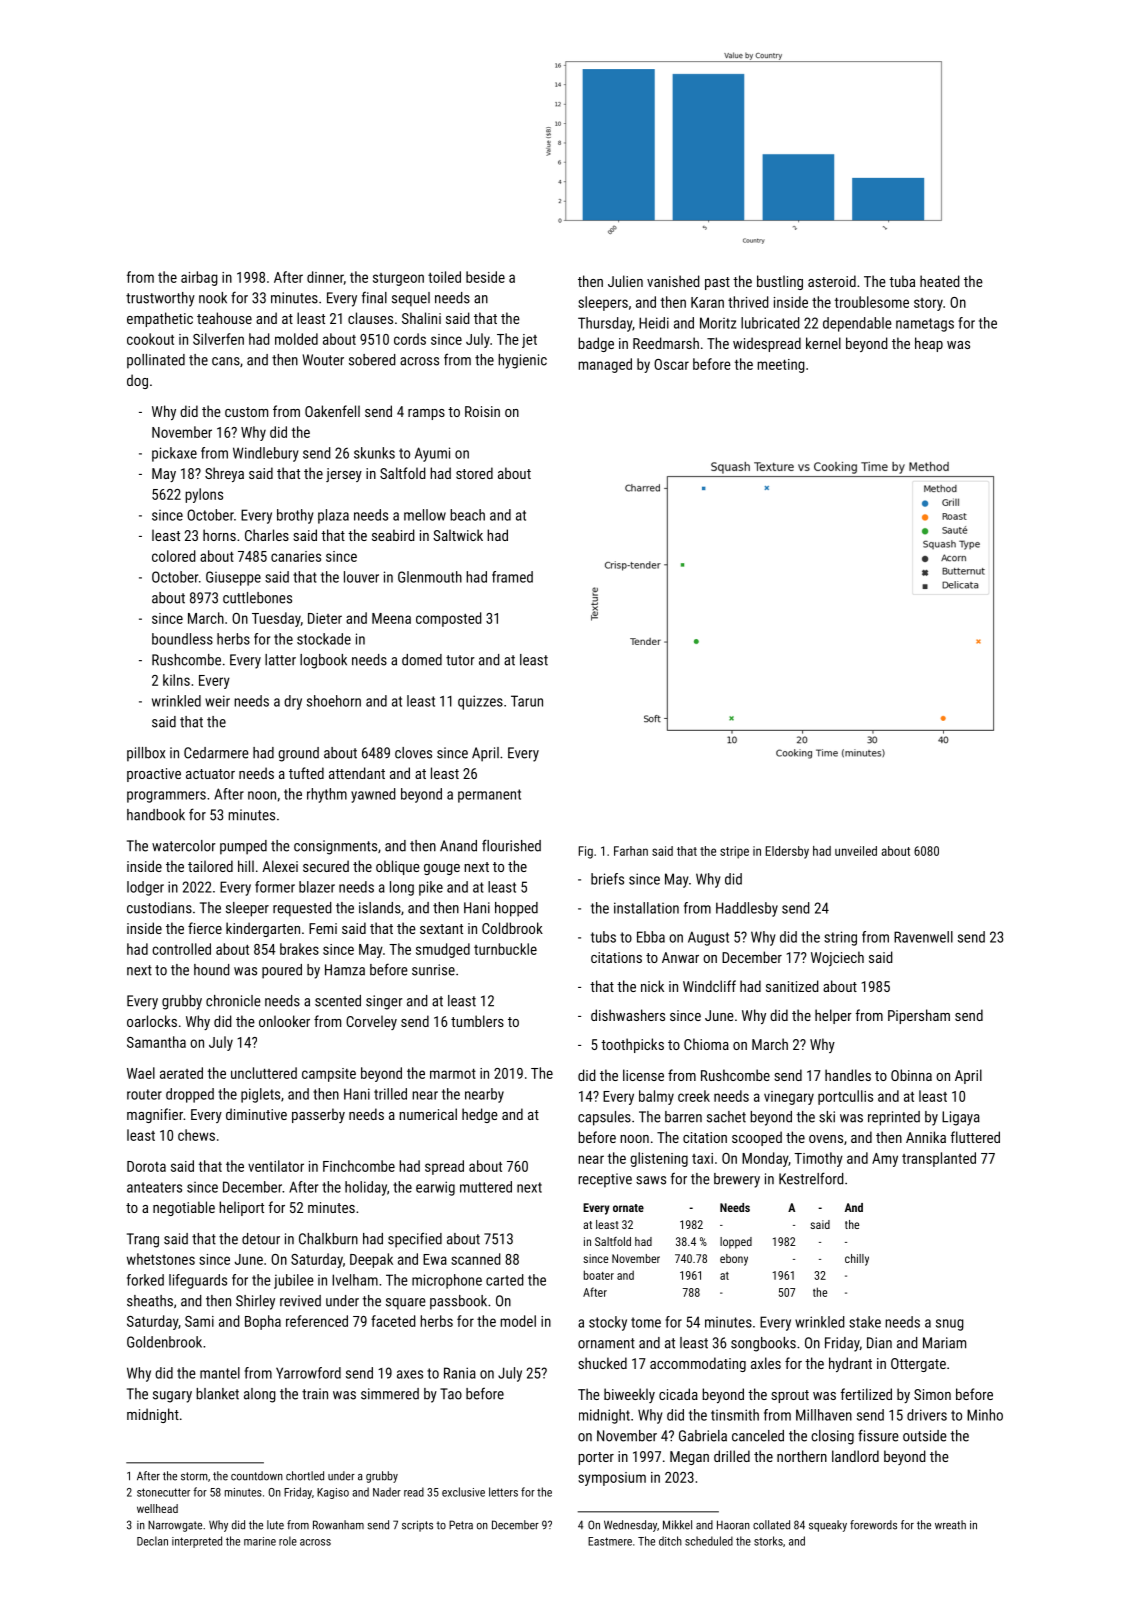  I want to click on unveiled, so click(856, 851).
